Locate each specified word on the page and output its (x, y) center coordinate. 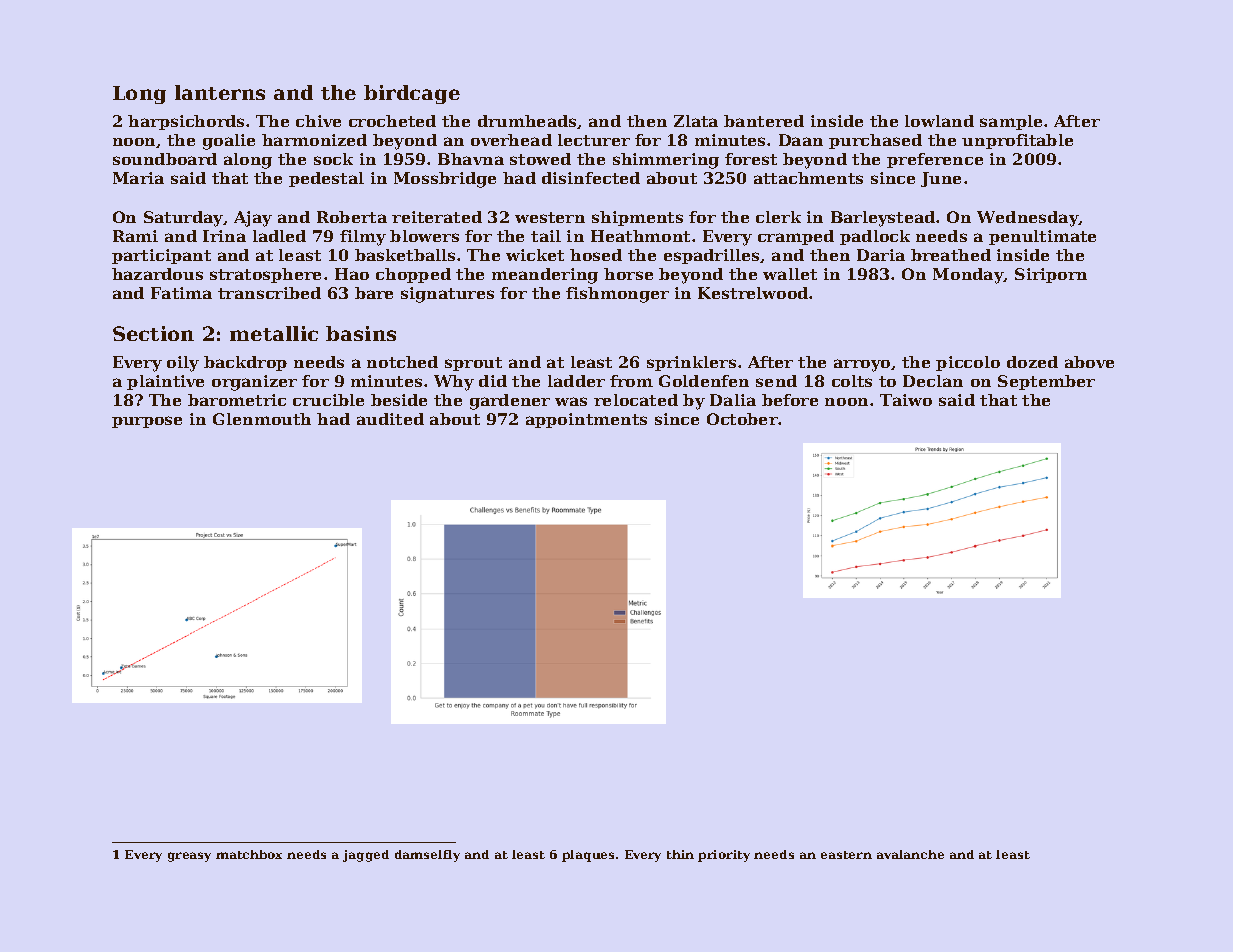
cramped (796, 237)
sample (1011, 122)
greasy (189, 857)
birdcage (412, 94)
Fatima (181, 293)
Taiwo (906, 400)
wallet (790, 274)
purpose (147, 422)
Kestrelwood (753, 293)
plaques (588, 856)
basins (361, 333)
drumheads (527, 121)
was (571, 401)
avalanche (910, 854)
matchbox (249, 854)
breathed (951, 255)
